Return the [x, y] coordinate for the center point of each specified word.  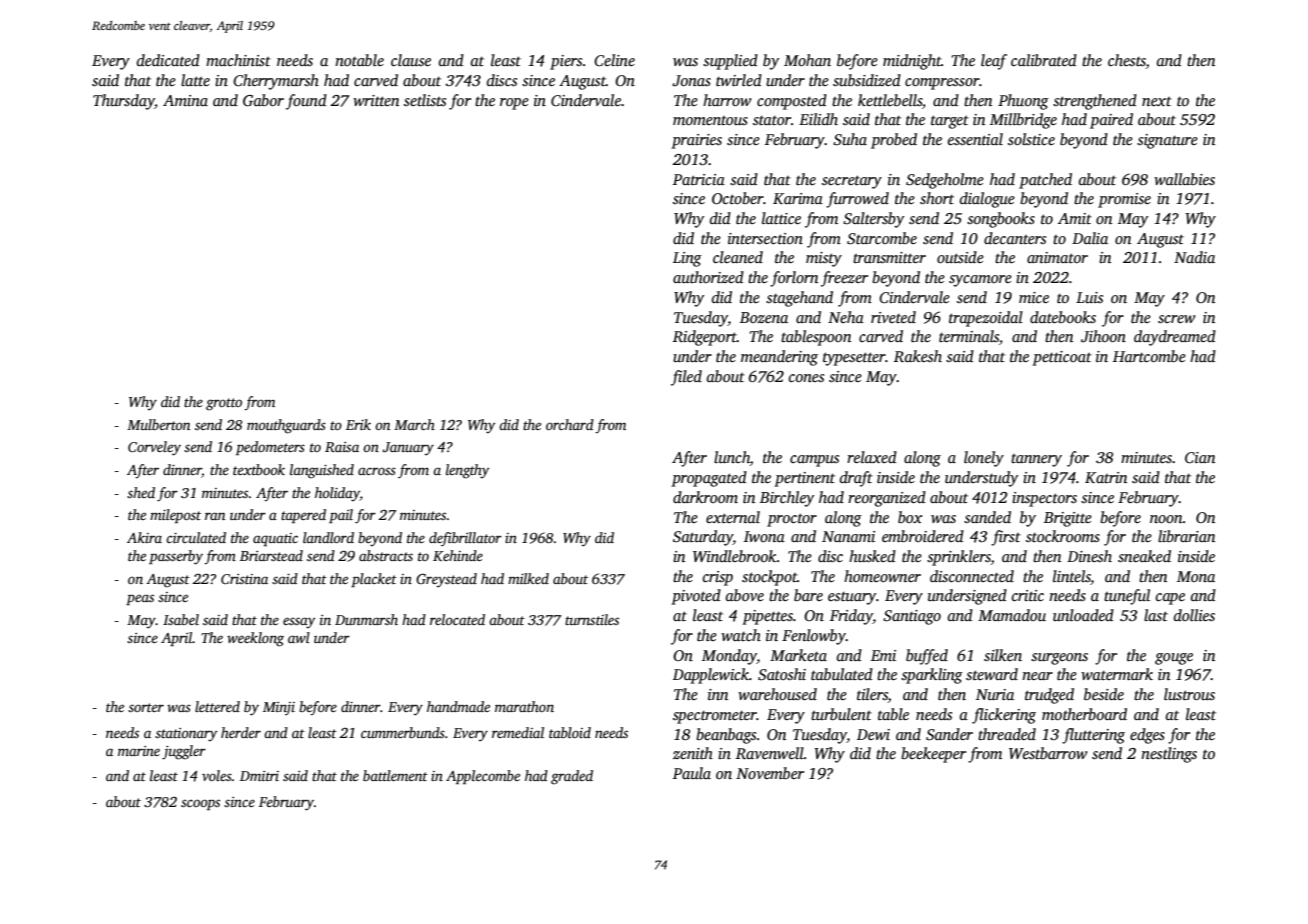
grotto [224, 404]
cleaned [738, 257]
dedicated [168, 60]
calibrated [1044, 60]
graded [572, 777]
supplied [730, 62]
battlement [395, 775]
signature [1167, 141]
